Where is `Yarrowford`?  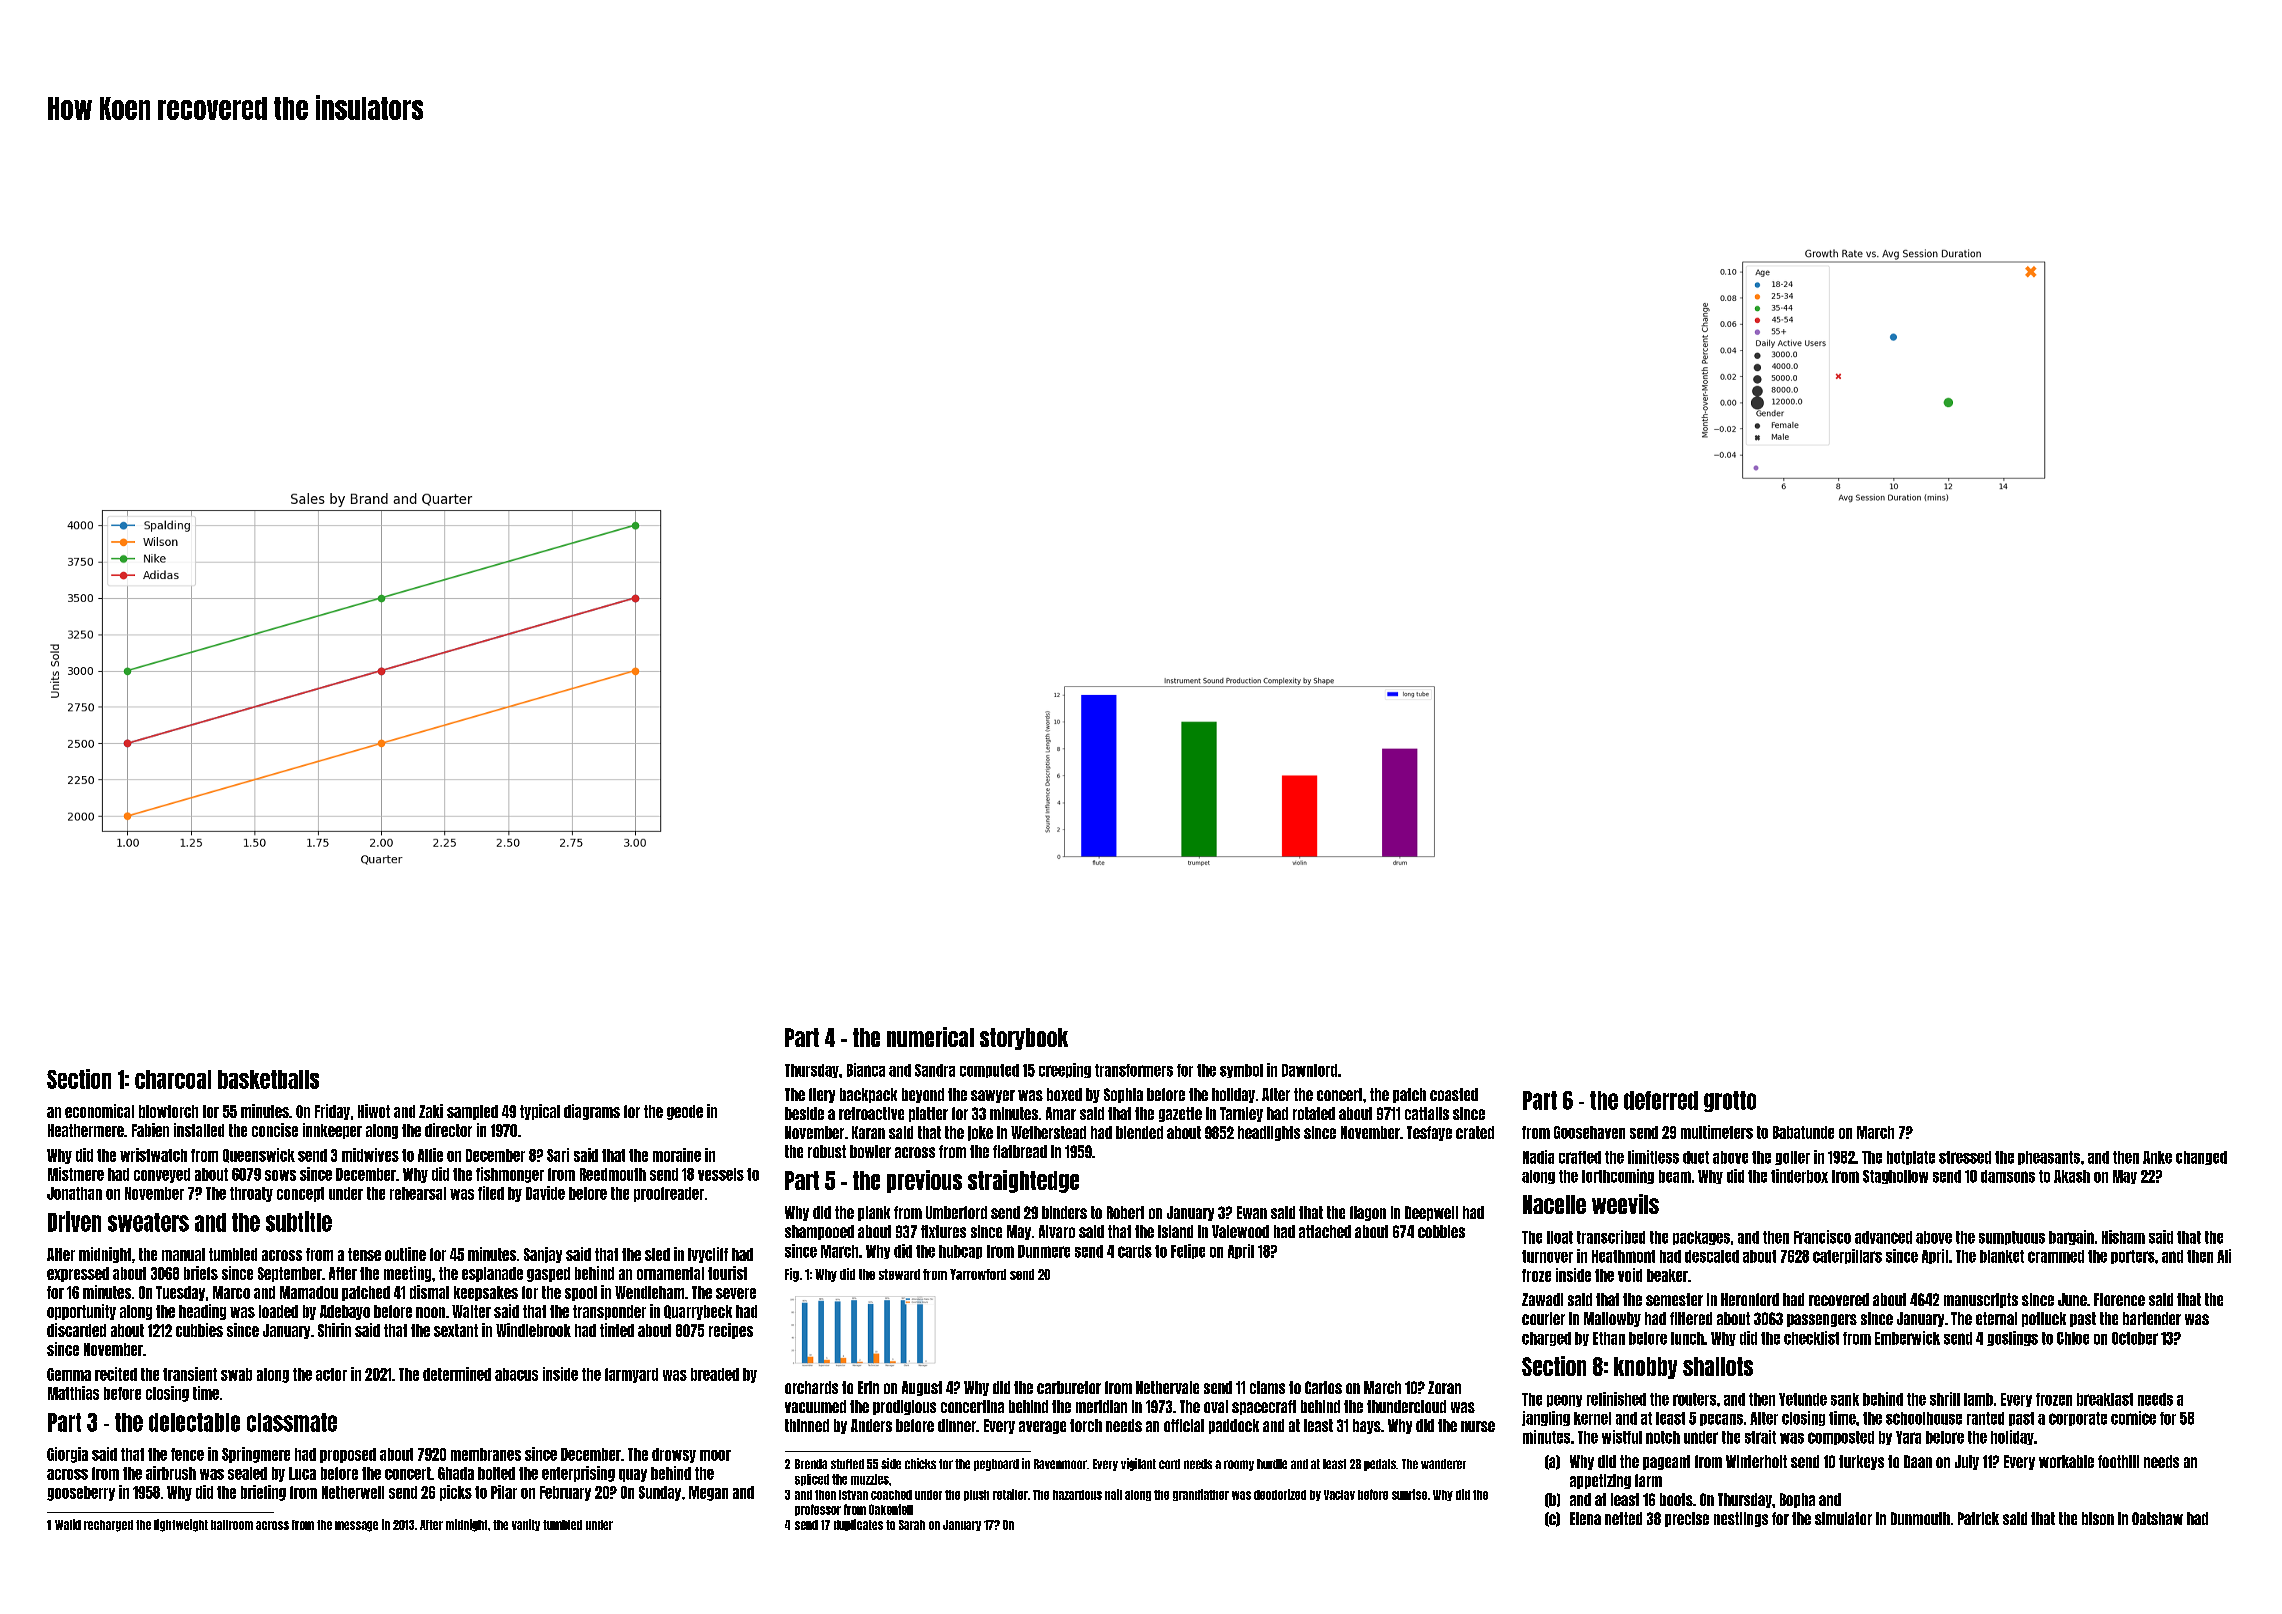
Yarrowford is located at coordinates (978, 1274).
